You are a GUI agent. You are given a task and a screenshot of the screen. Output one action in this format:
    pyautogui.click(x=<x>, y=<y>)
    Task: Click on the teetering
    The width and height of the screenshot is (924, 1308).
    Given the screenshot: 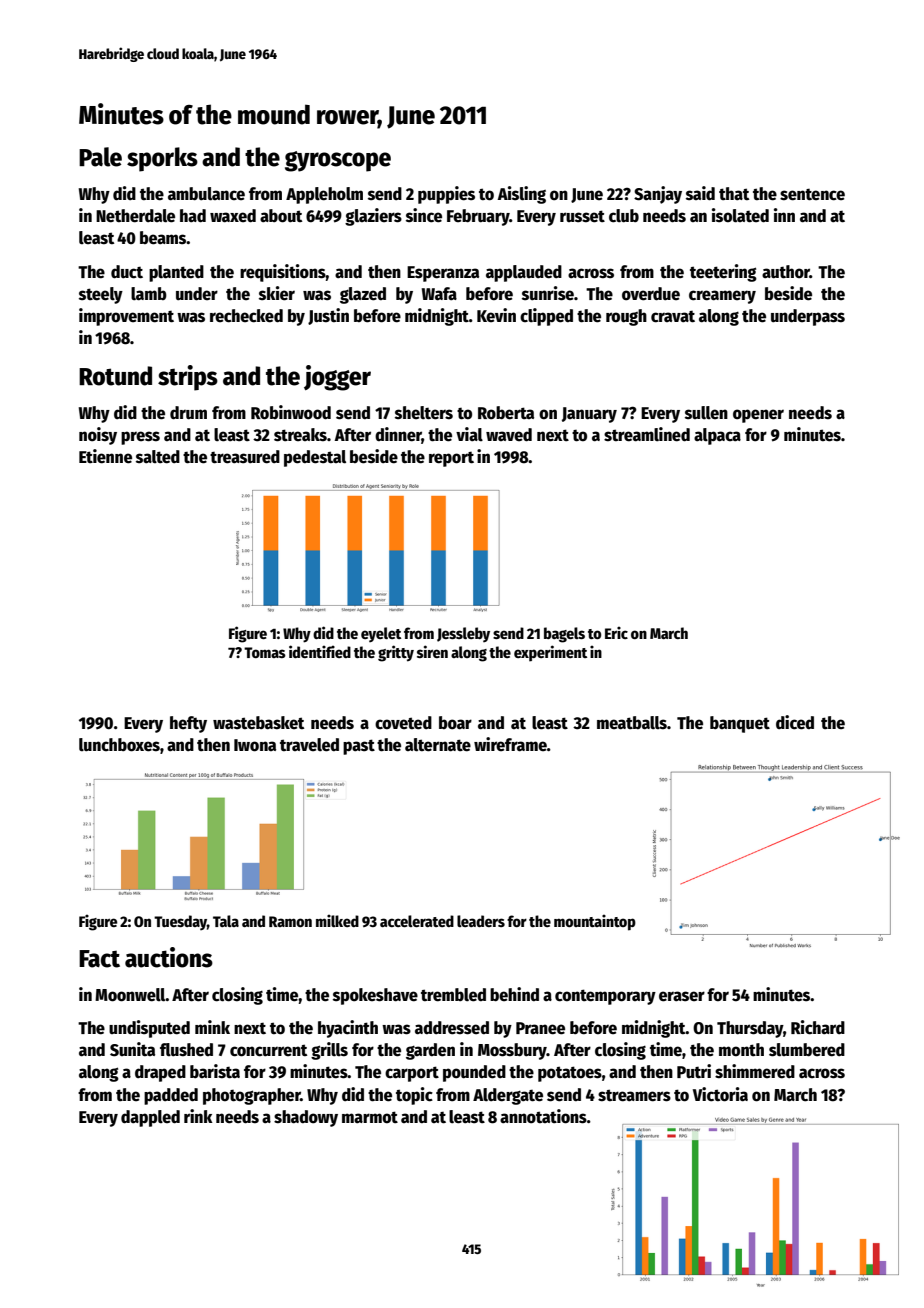 What is the action you would take?
    pyautogui.click(x=723, y=273)
